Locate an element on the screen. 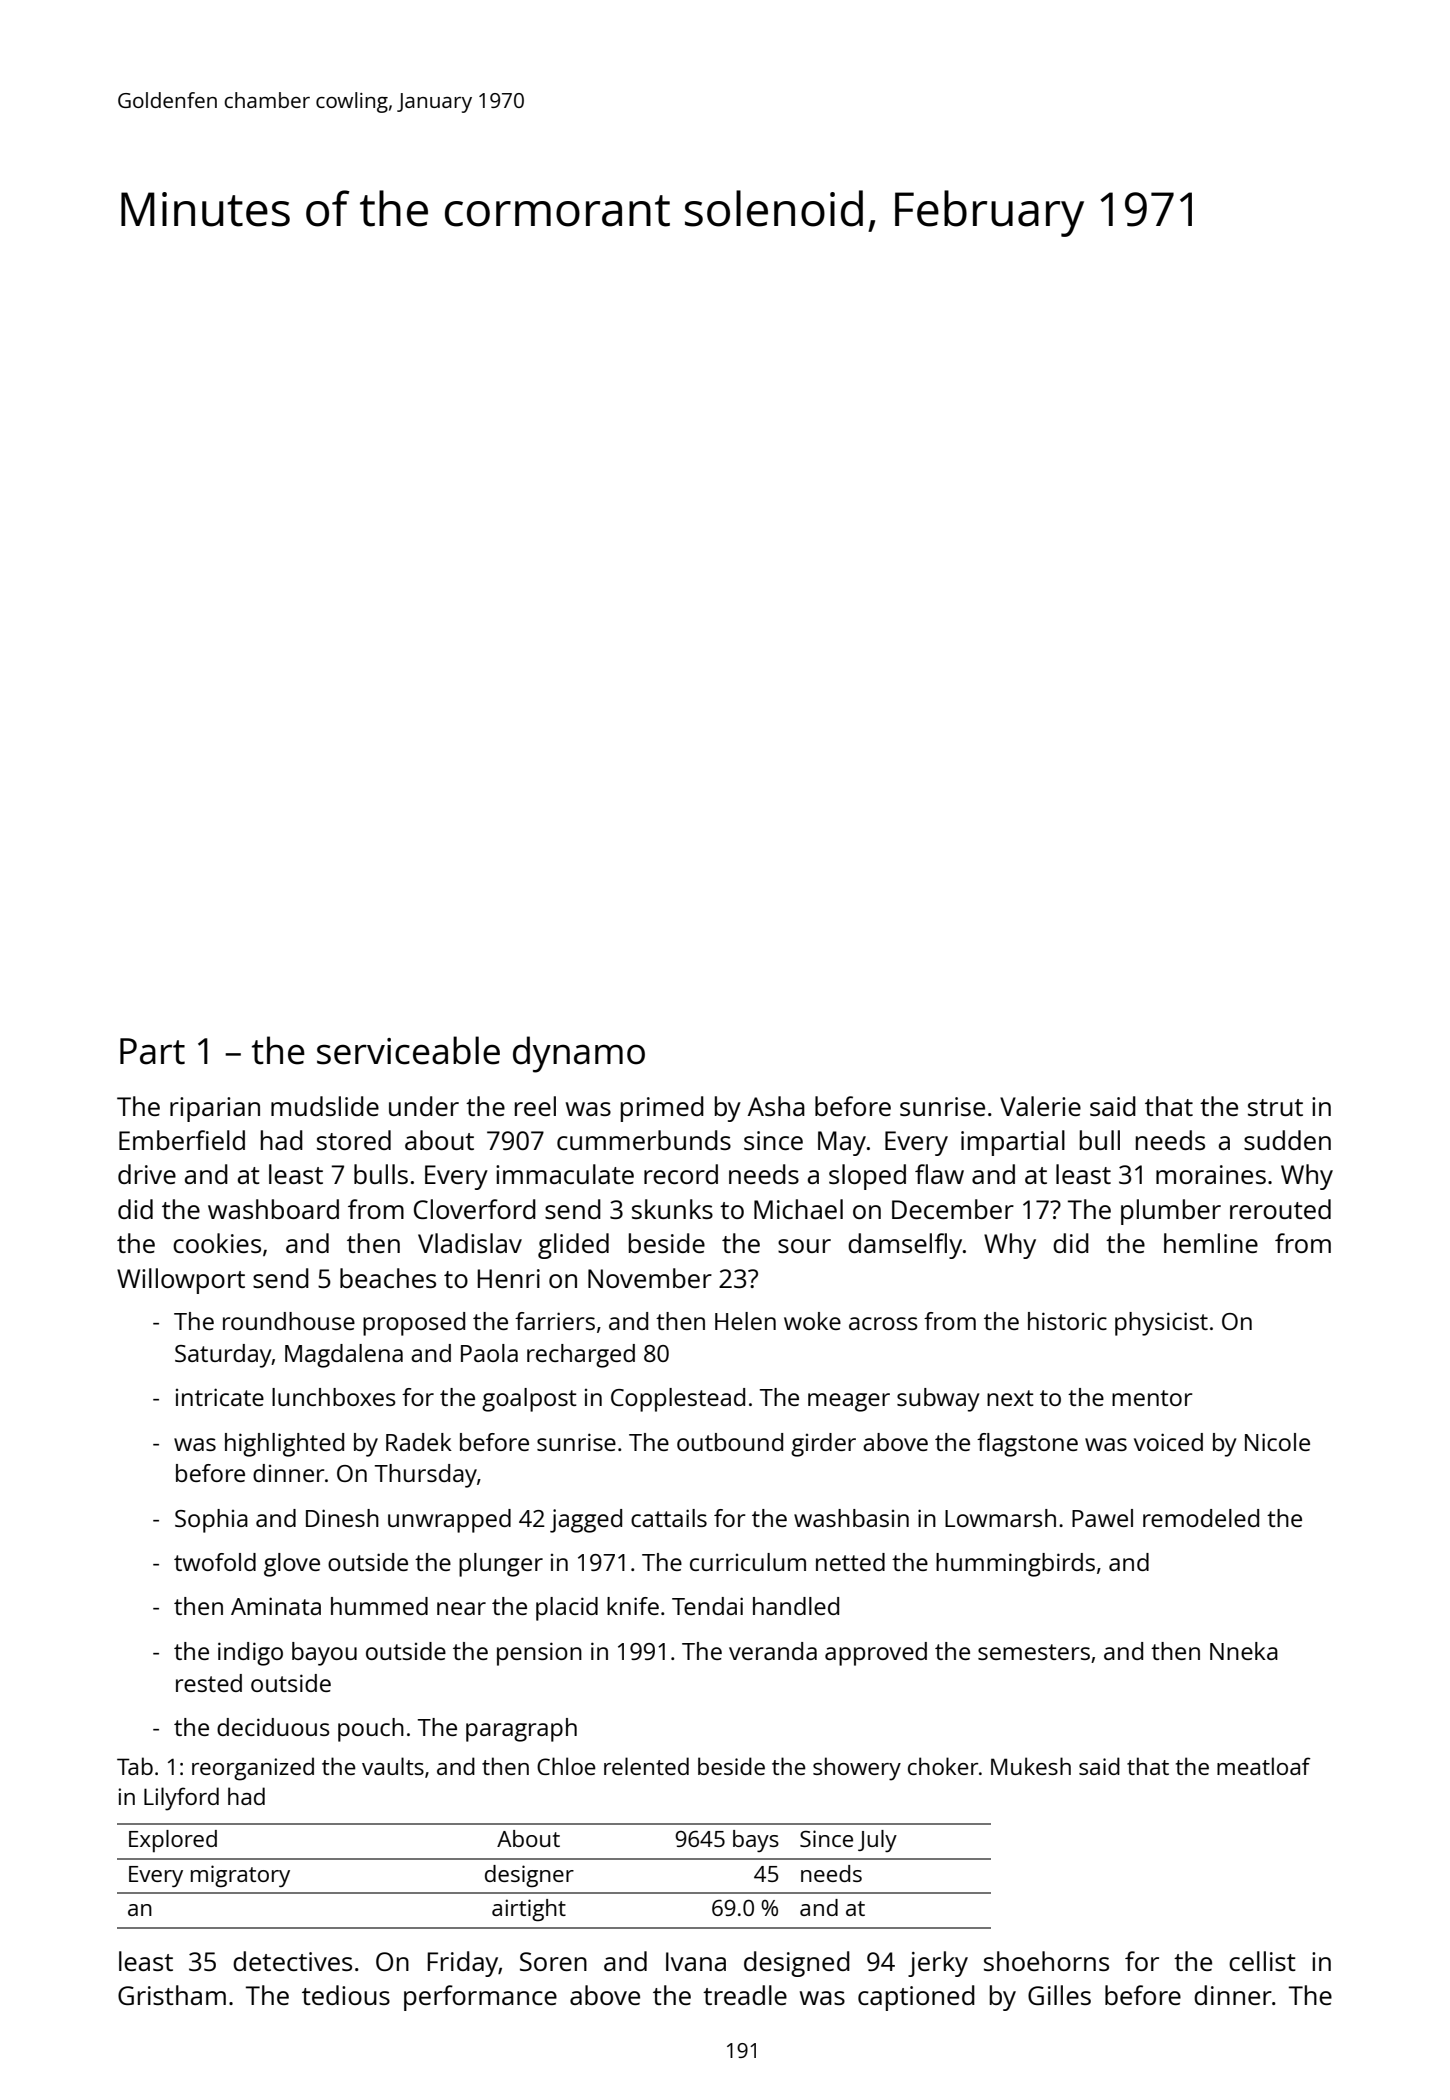  approved is located at coordinates (876, 1654).
